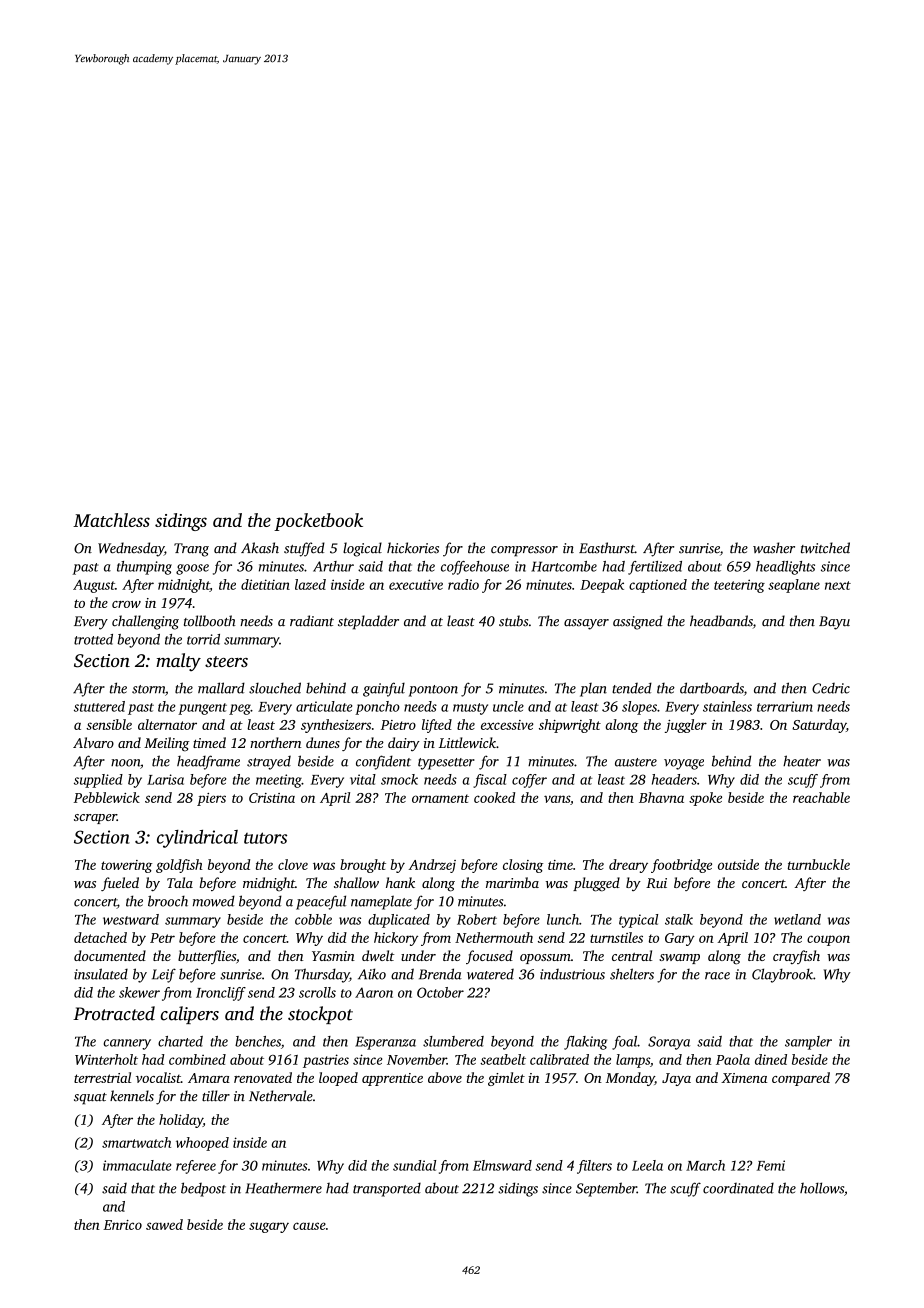  I want to click on Meiling, so click(166, 744).
